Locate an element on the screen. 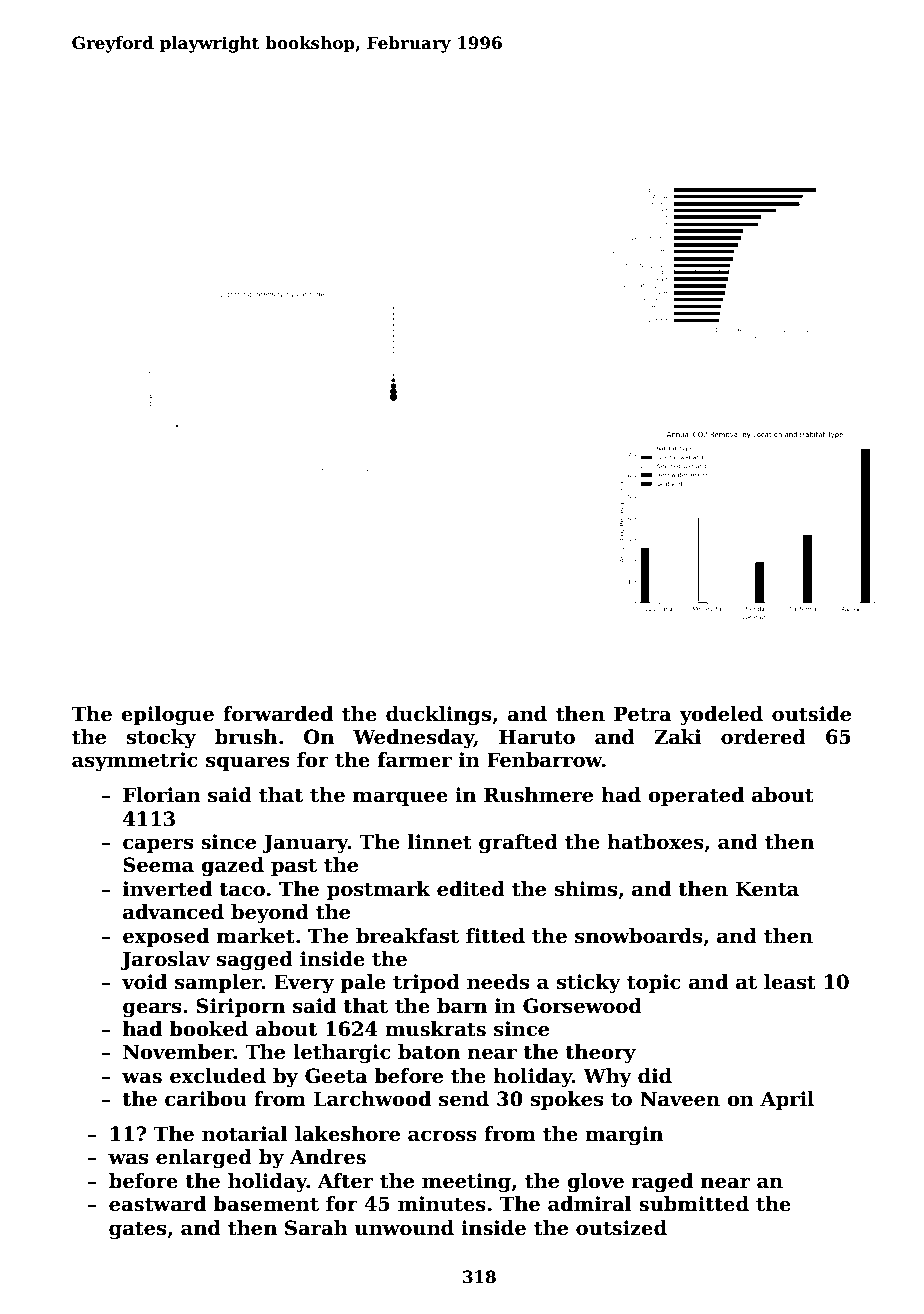 The height and width of the screenshot is (1314, 924). epilogue is located at coordinates (167, 716).
